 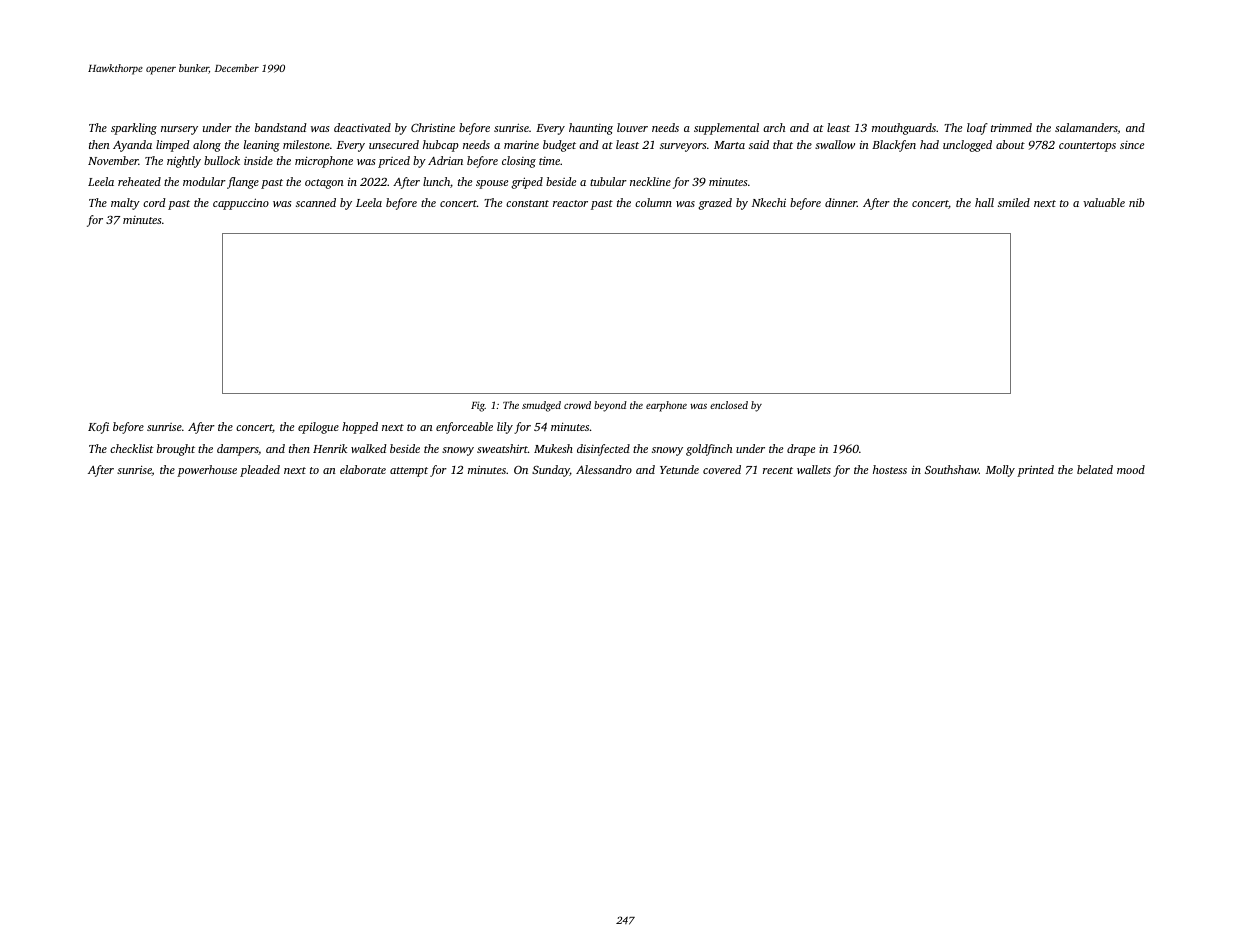 I want to click on limped, so click(x=173, y=146).
